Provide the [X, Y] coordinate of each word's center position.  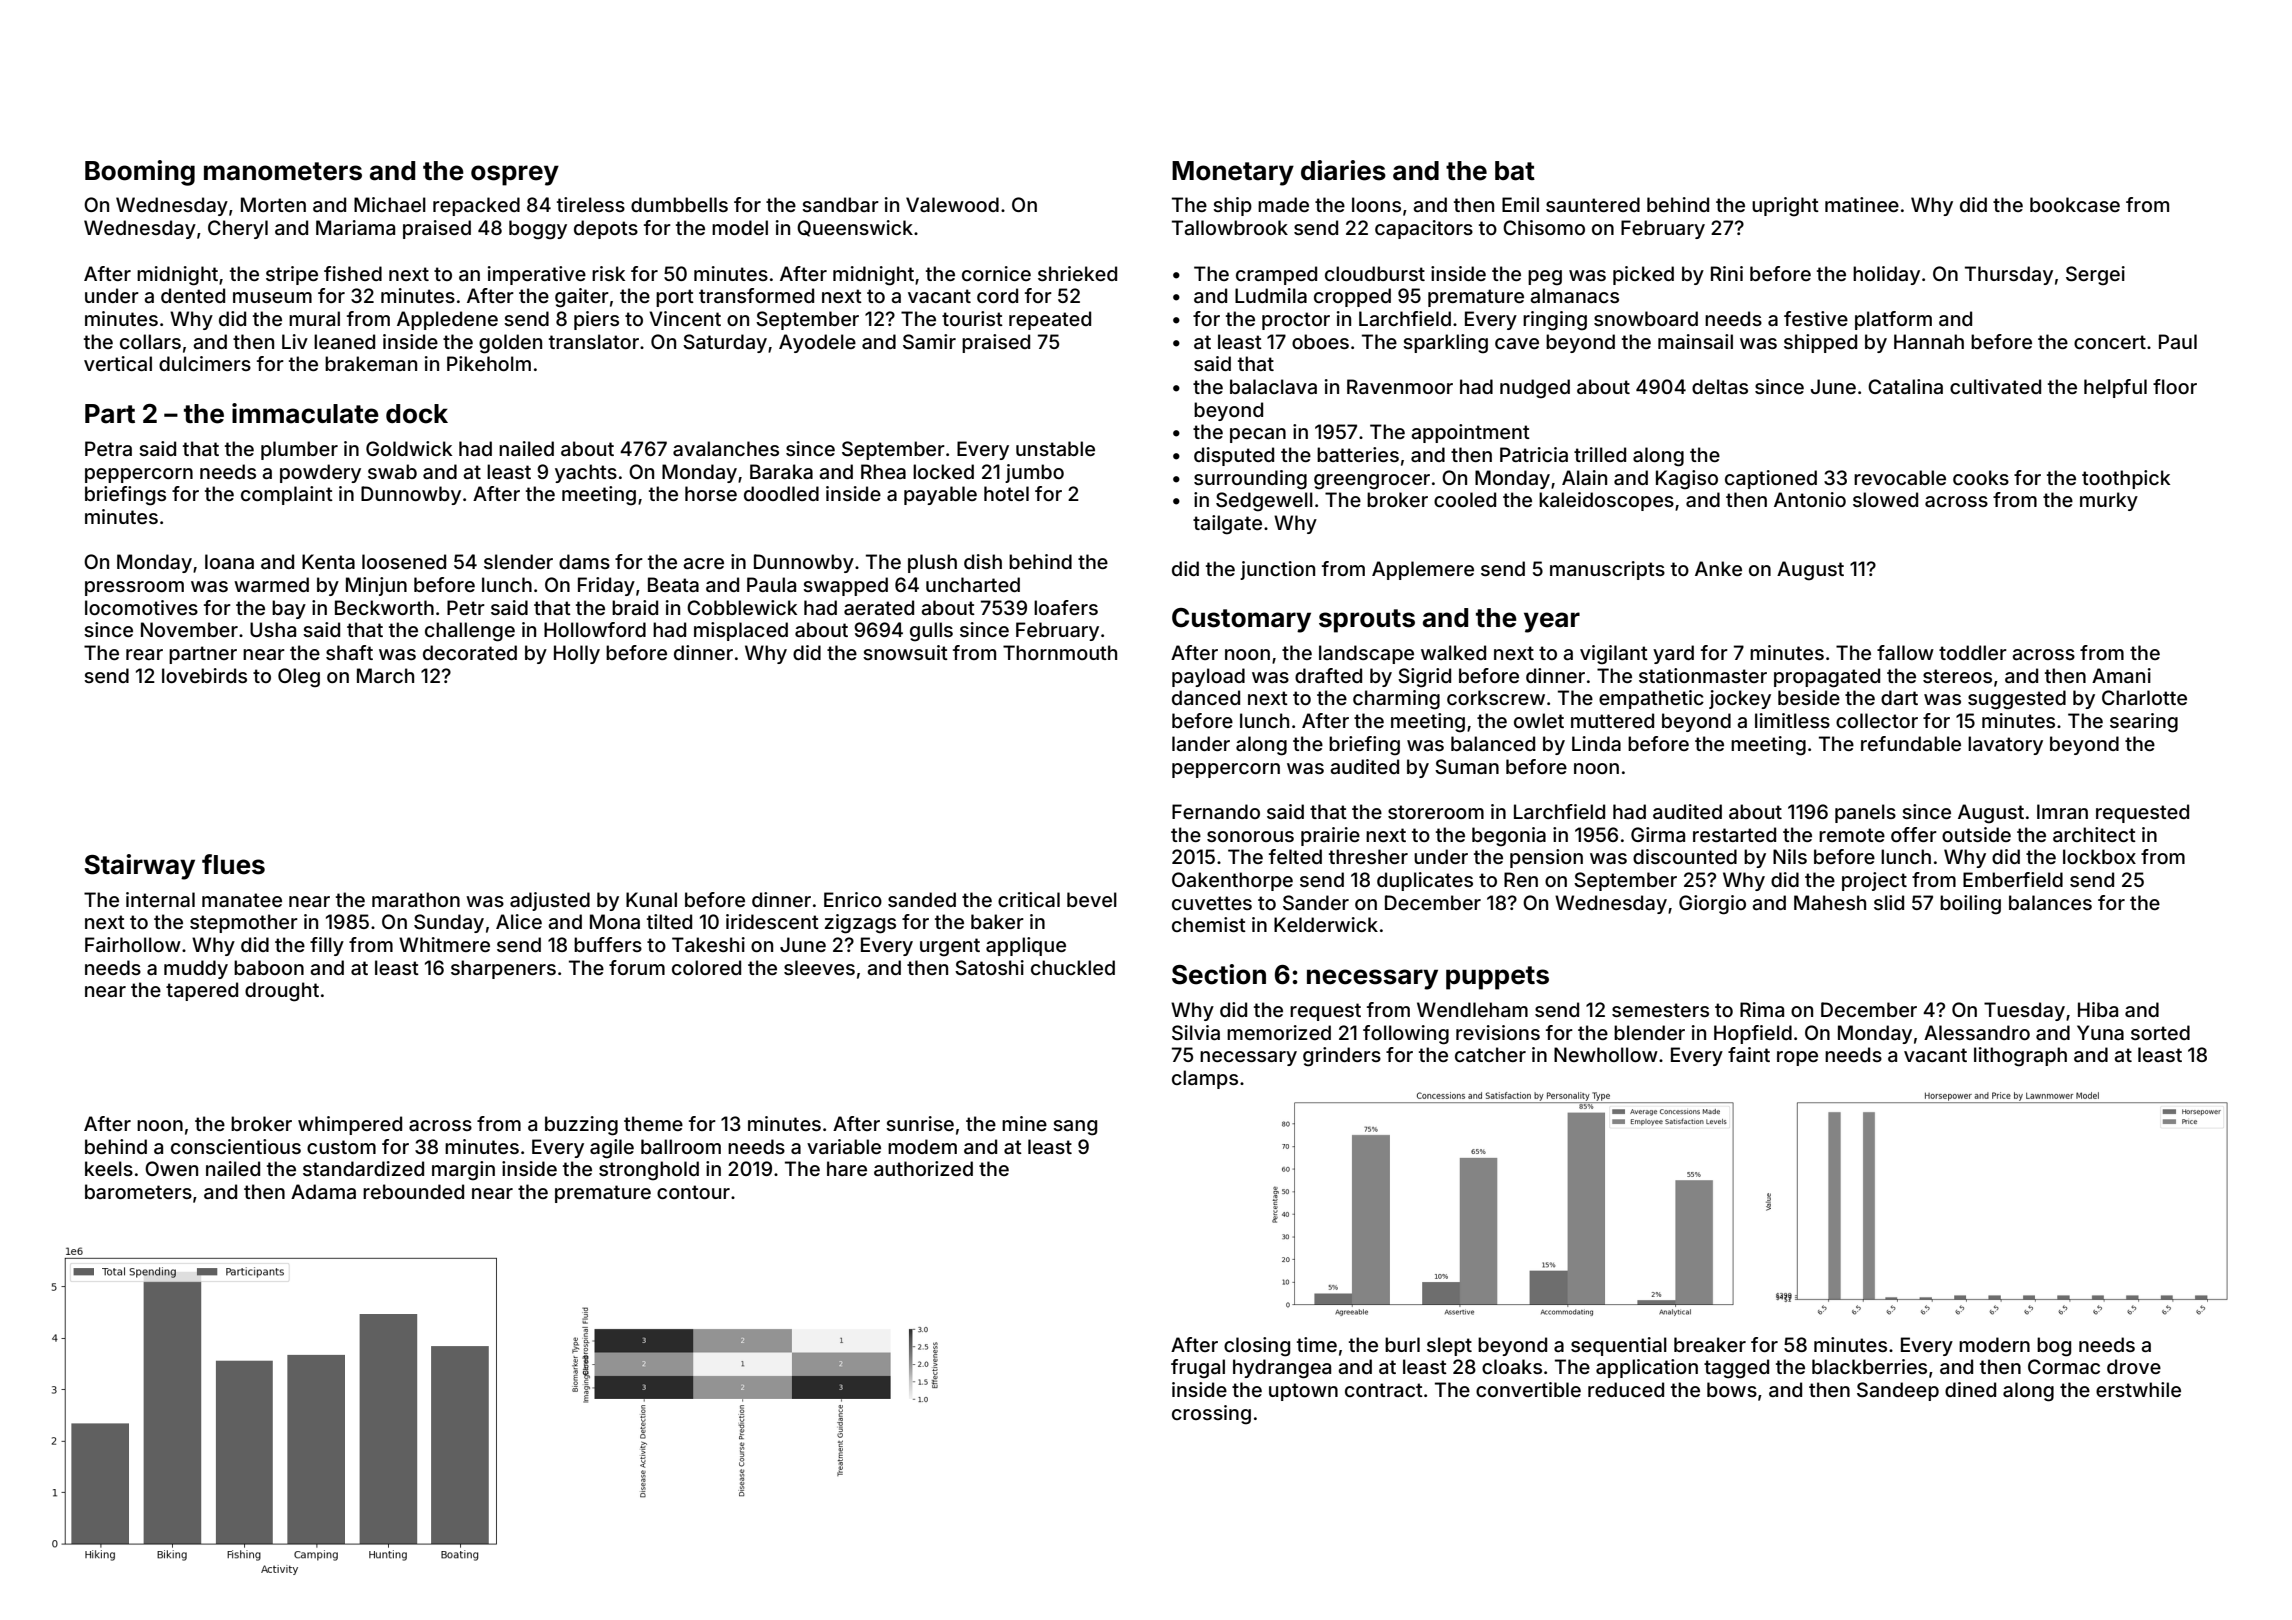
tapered [202, 991]
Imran [2062, 811]
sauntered [1593, 204]
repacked [476, 206]
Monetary [1233, 173]
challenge [470, 632]
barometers [138, 1191]
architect [2094, 834]
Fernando [1216, 811]
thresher [1368, 856]
